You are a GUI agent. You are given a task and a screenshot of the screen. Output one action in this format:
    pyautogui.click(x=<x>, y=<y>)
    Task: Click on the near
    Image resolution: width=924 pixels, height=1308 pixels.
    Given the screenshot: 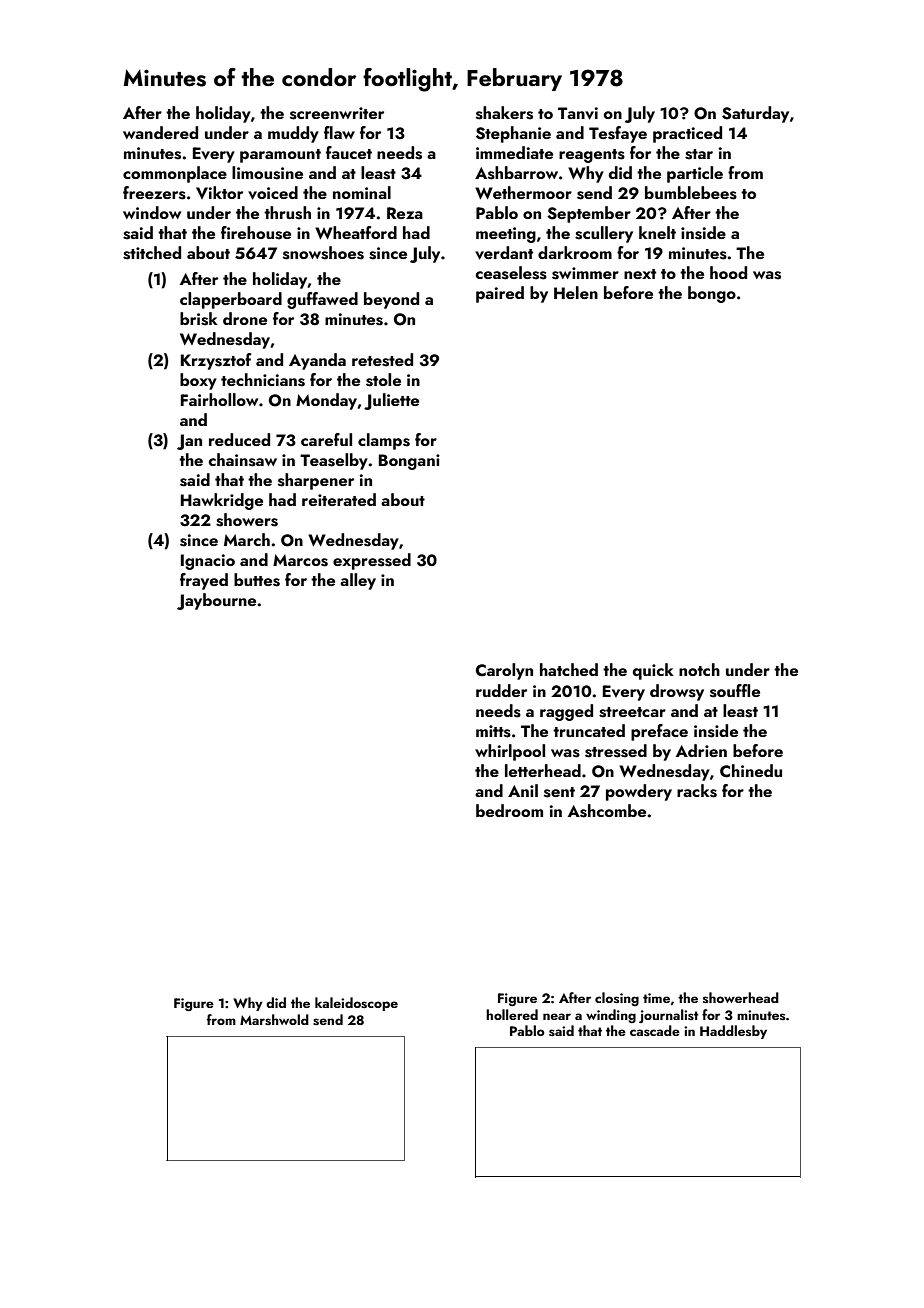 What is the action you would take?
    pyautogui.click(x=557, y=1016)
